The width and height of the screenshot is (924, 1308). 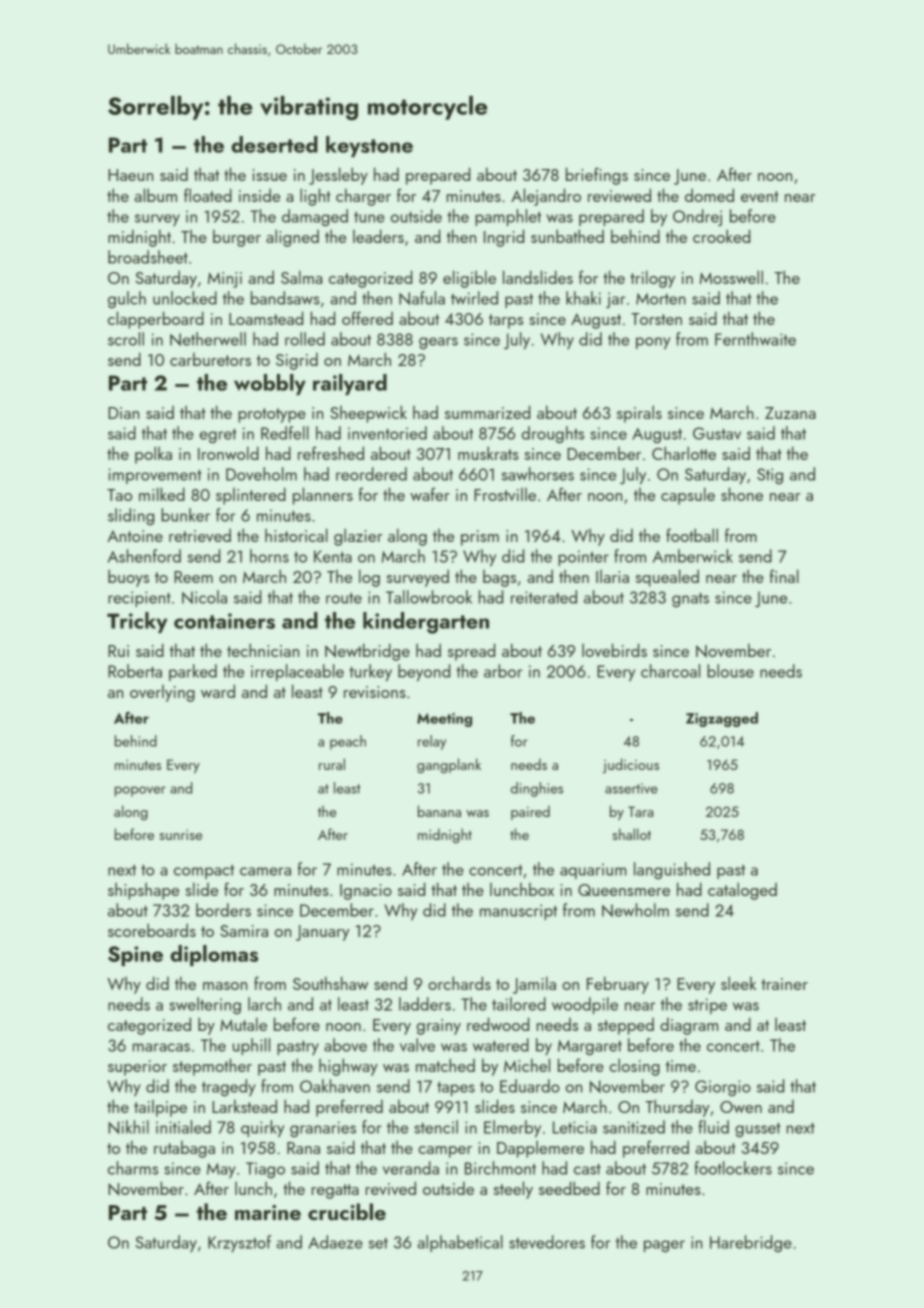 I want to click on bandsaws, so click(x=285, y=298).
